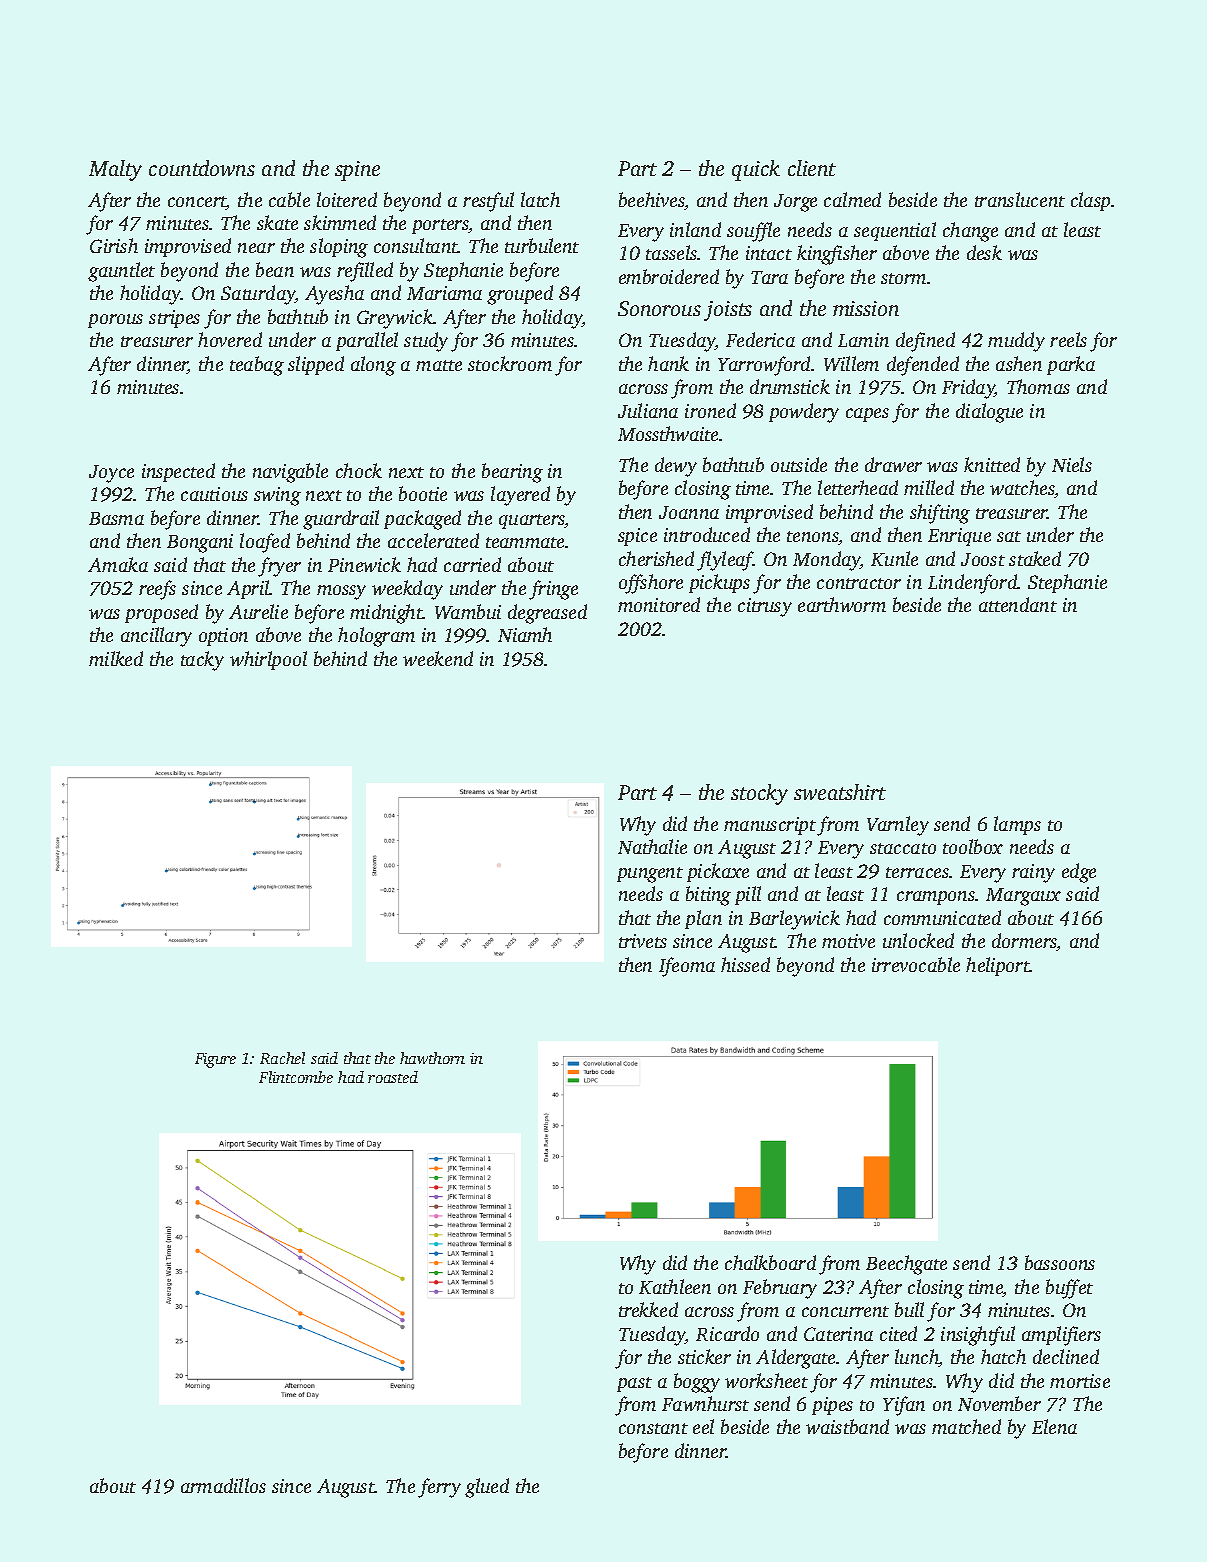 This screenshot has height=1562, width=1207. I want to click on change, so click(970, 232).
